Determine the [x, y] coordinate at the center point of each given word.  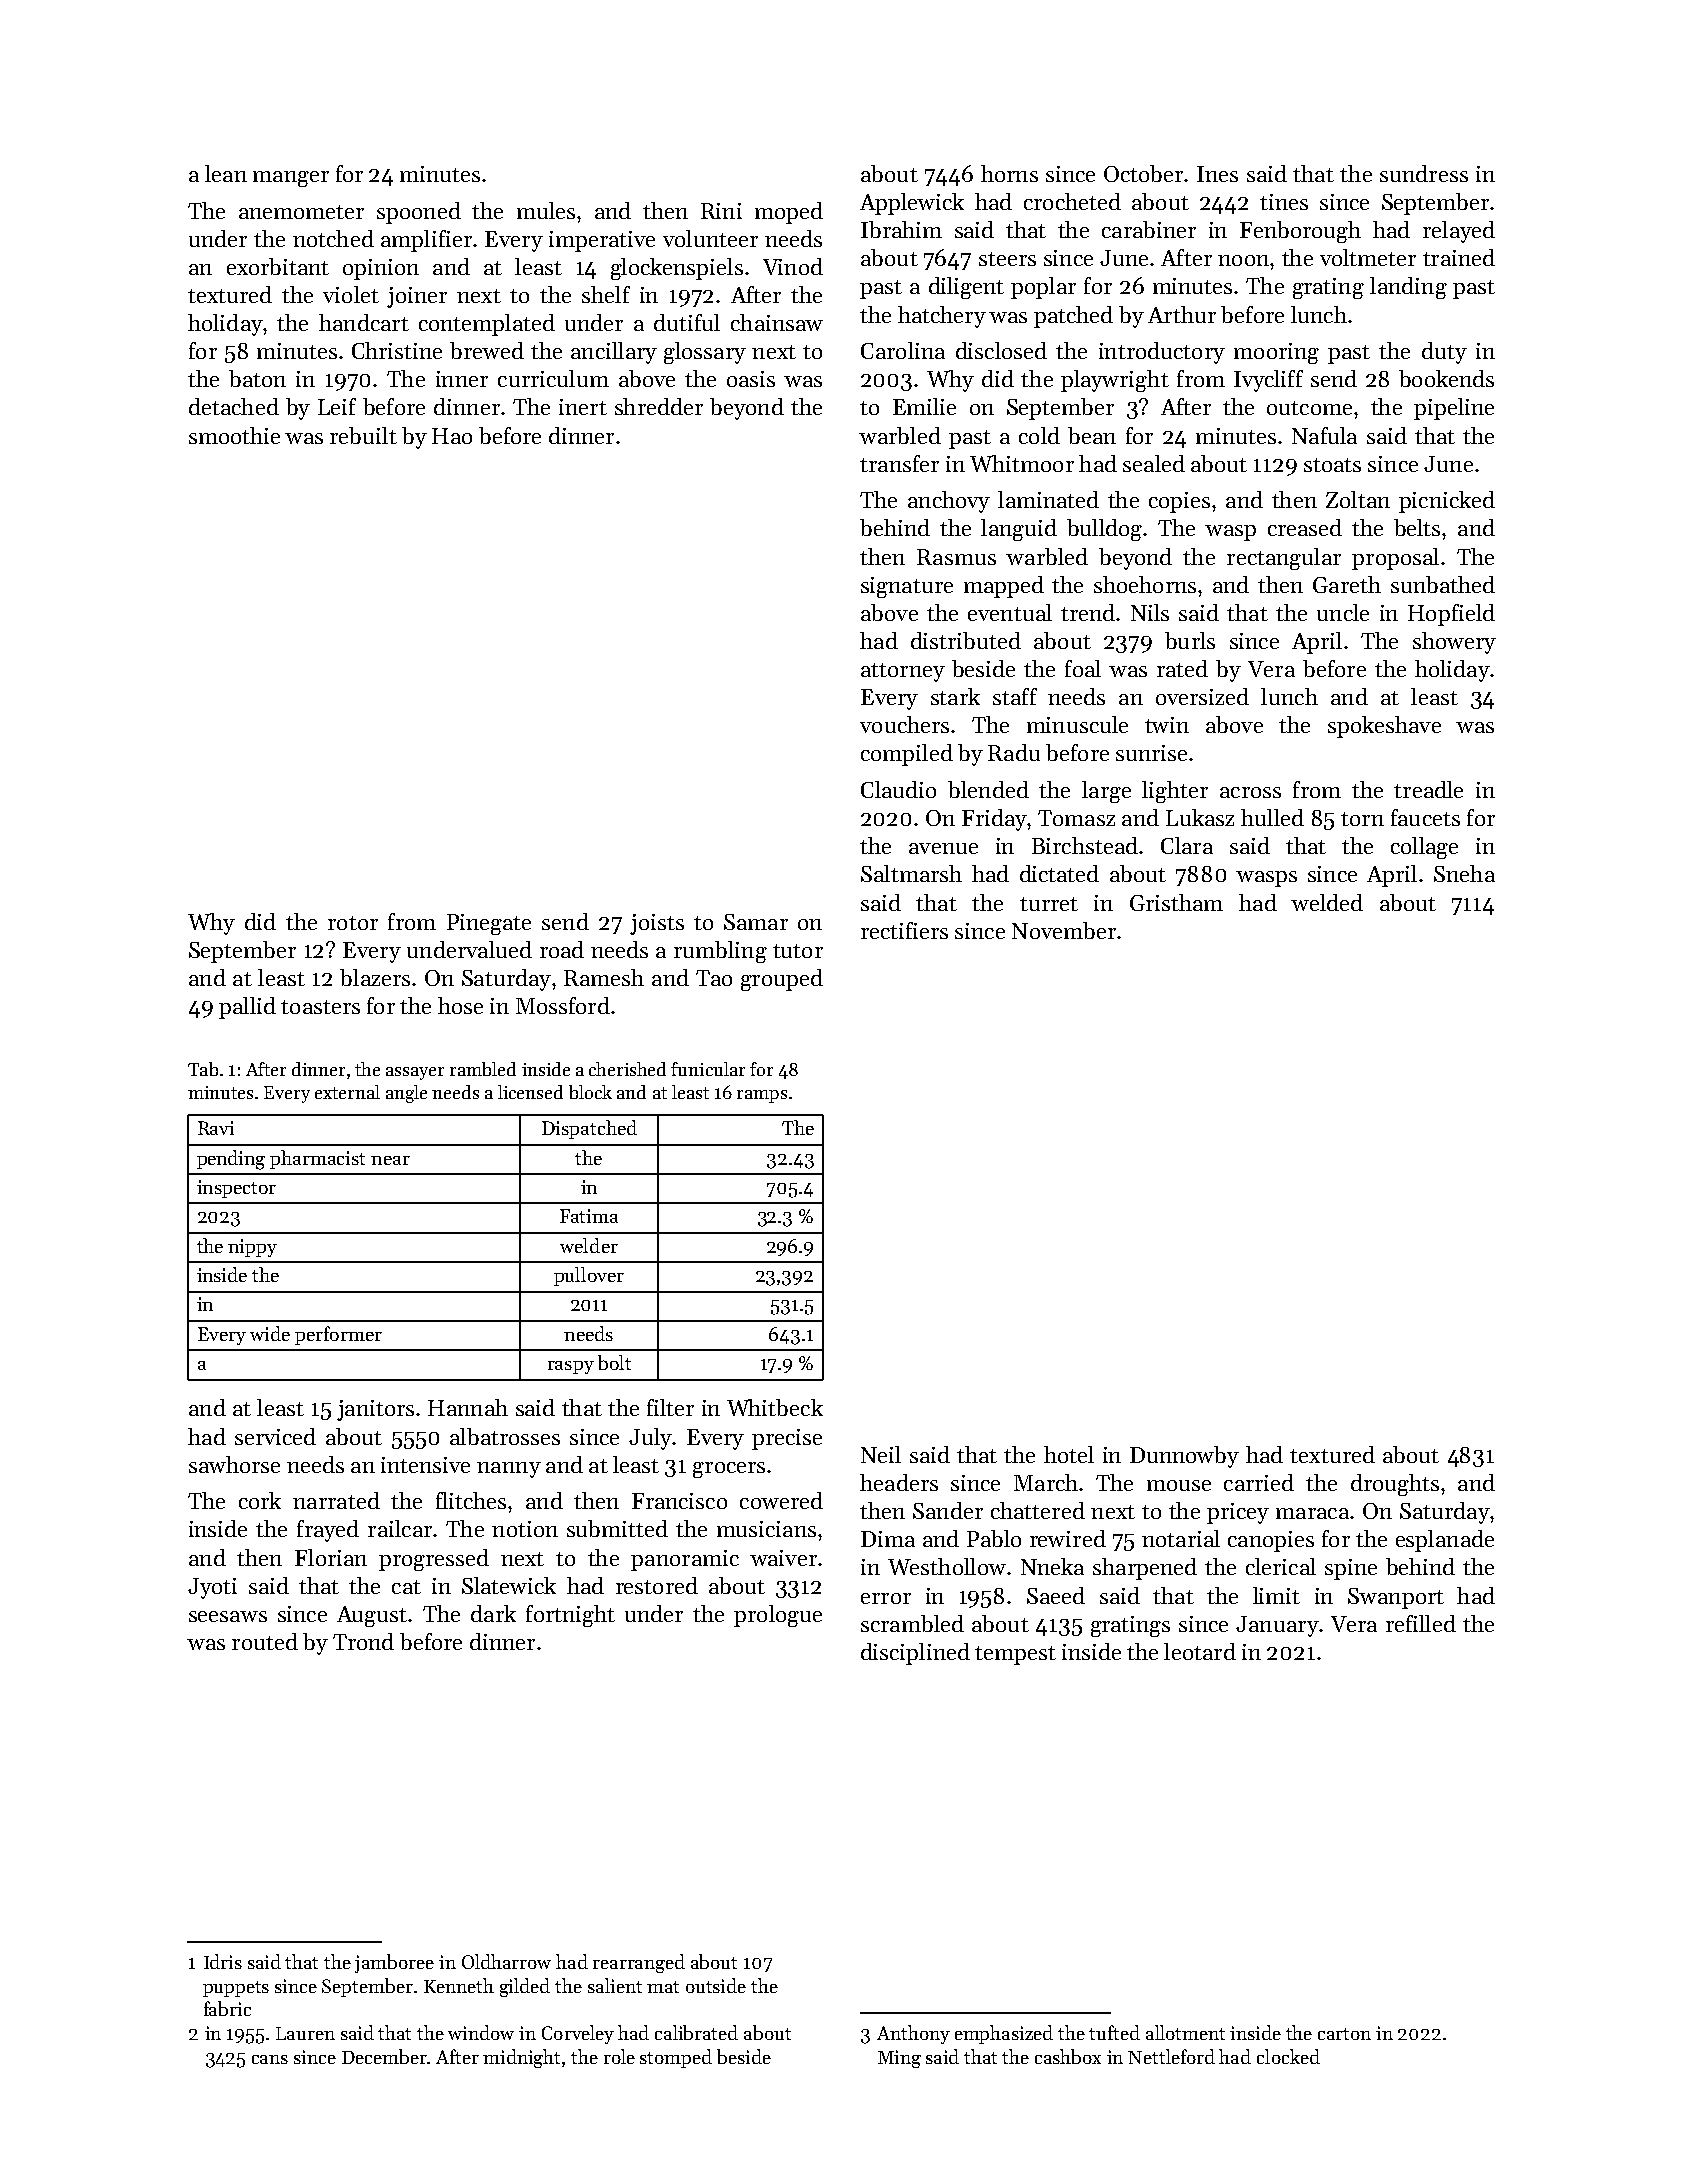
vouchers [904, 724]
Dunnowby [1184, 1457]
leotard [1200, 1651]
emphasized [1004, 2034]
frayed [328, 1531]
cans [270, 2059]
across [1250, 792]
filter [670, 1407]
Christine [397, 350]
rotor [353, 923]
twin [1167, 725]
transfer [899, 463]
